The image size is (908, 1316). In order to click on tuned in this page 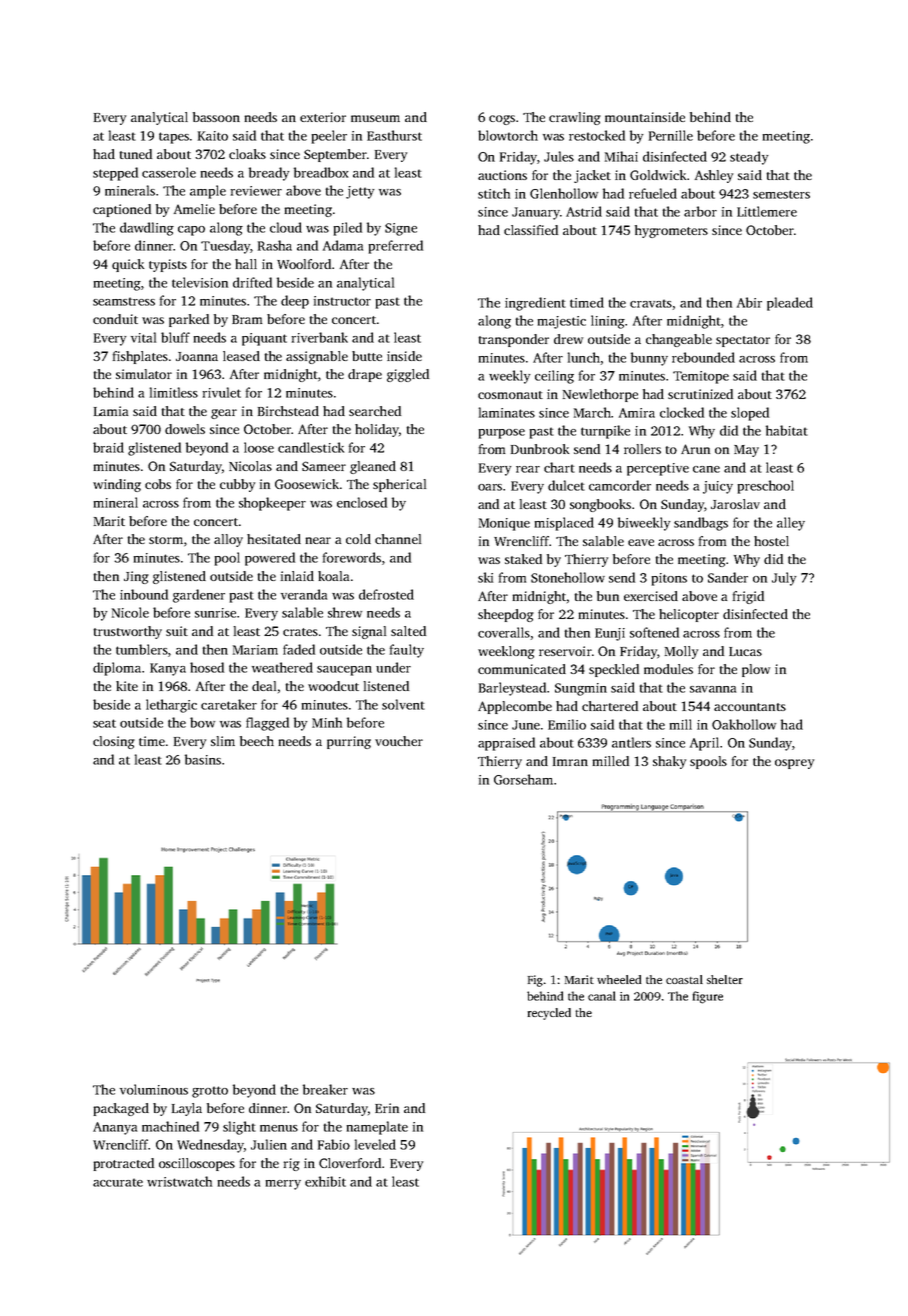, I will do `click(136, 154)`.
